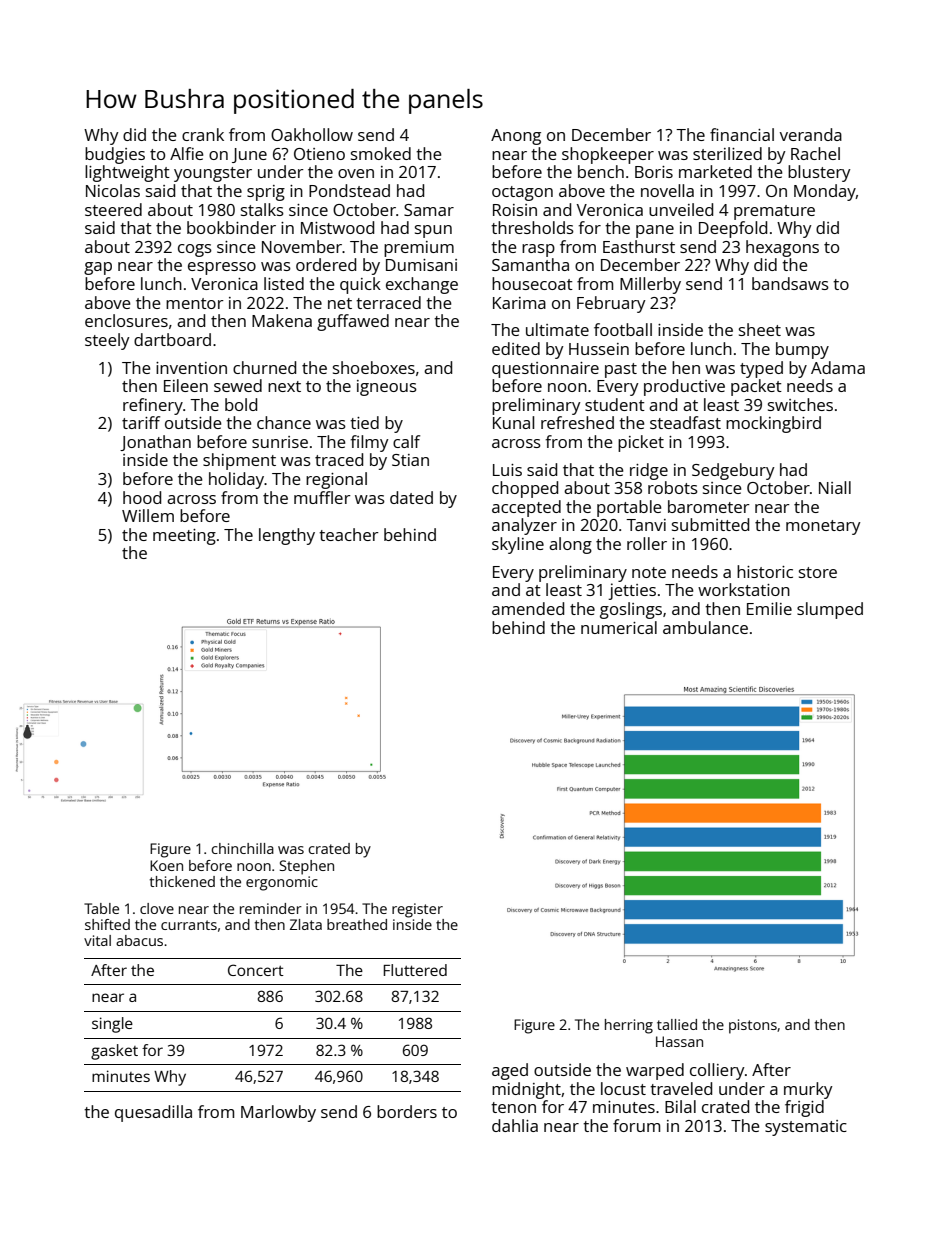 The height and width of the screenshot is (1233, 952). I want to click on ergonomic, so click(282, 883).
